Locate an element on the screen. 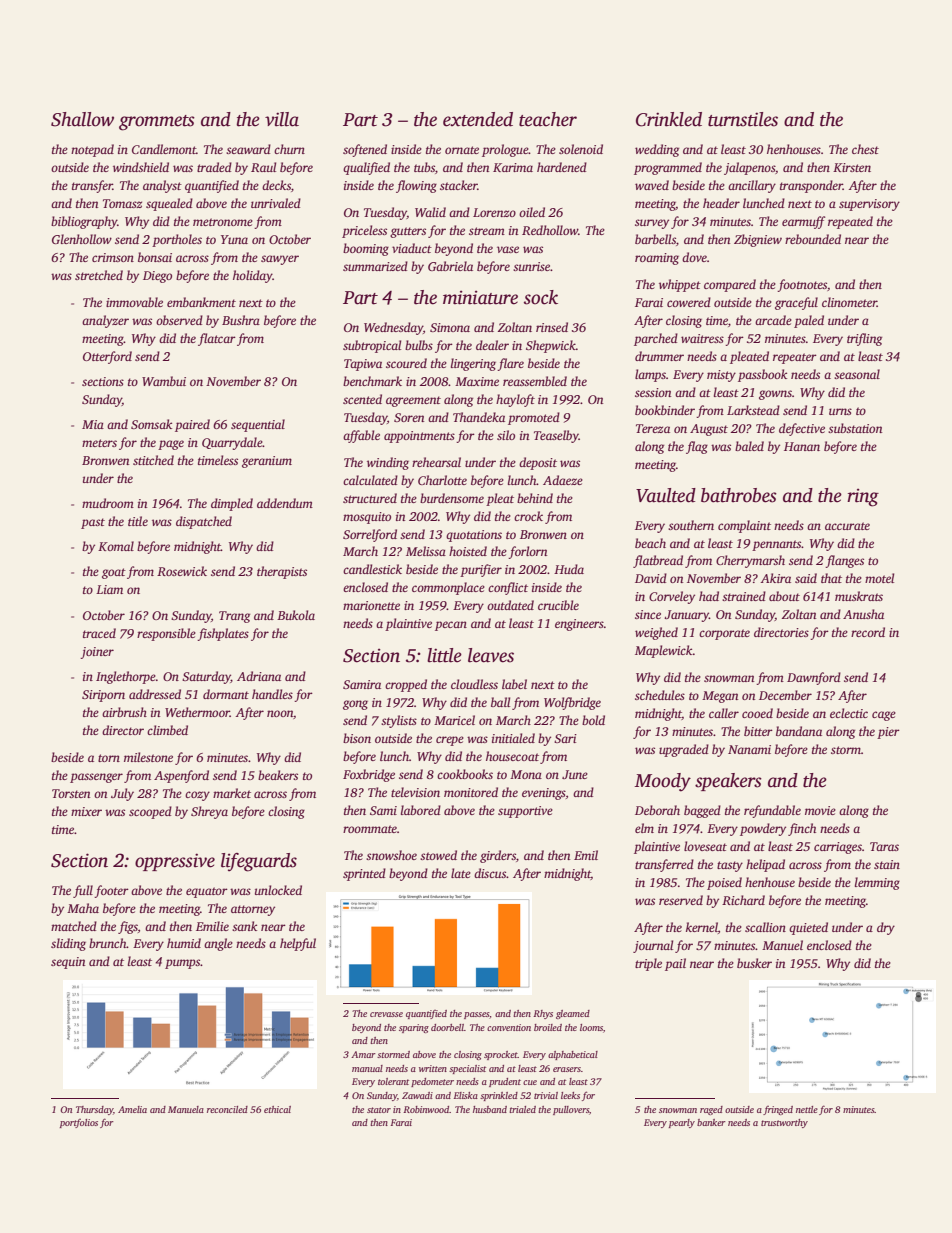 This screenshot has width=952, height=1233. Crinkled is located at coordinates (669, 119).
